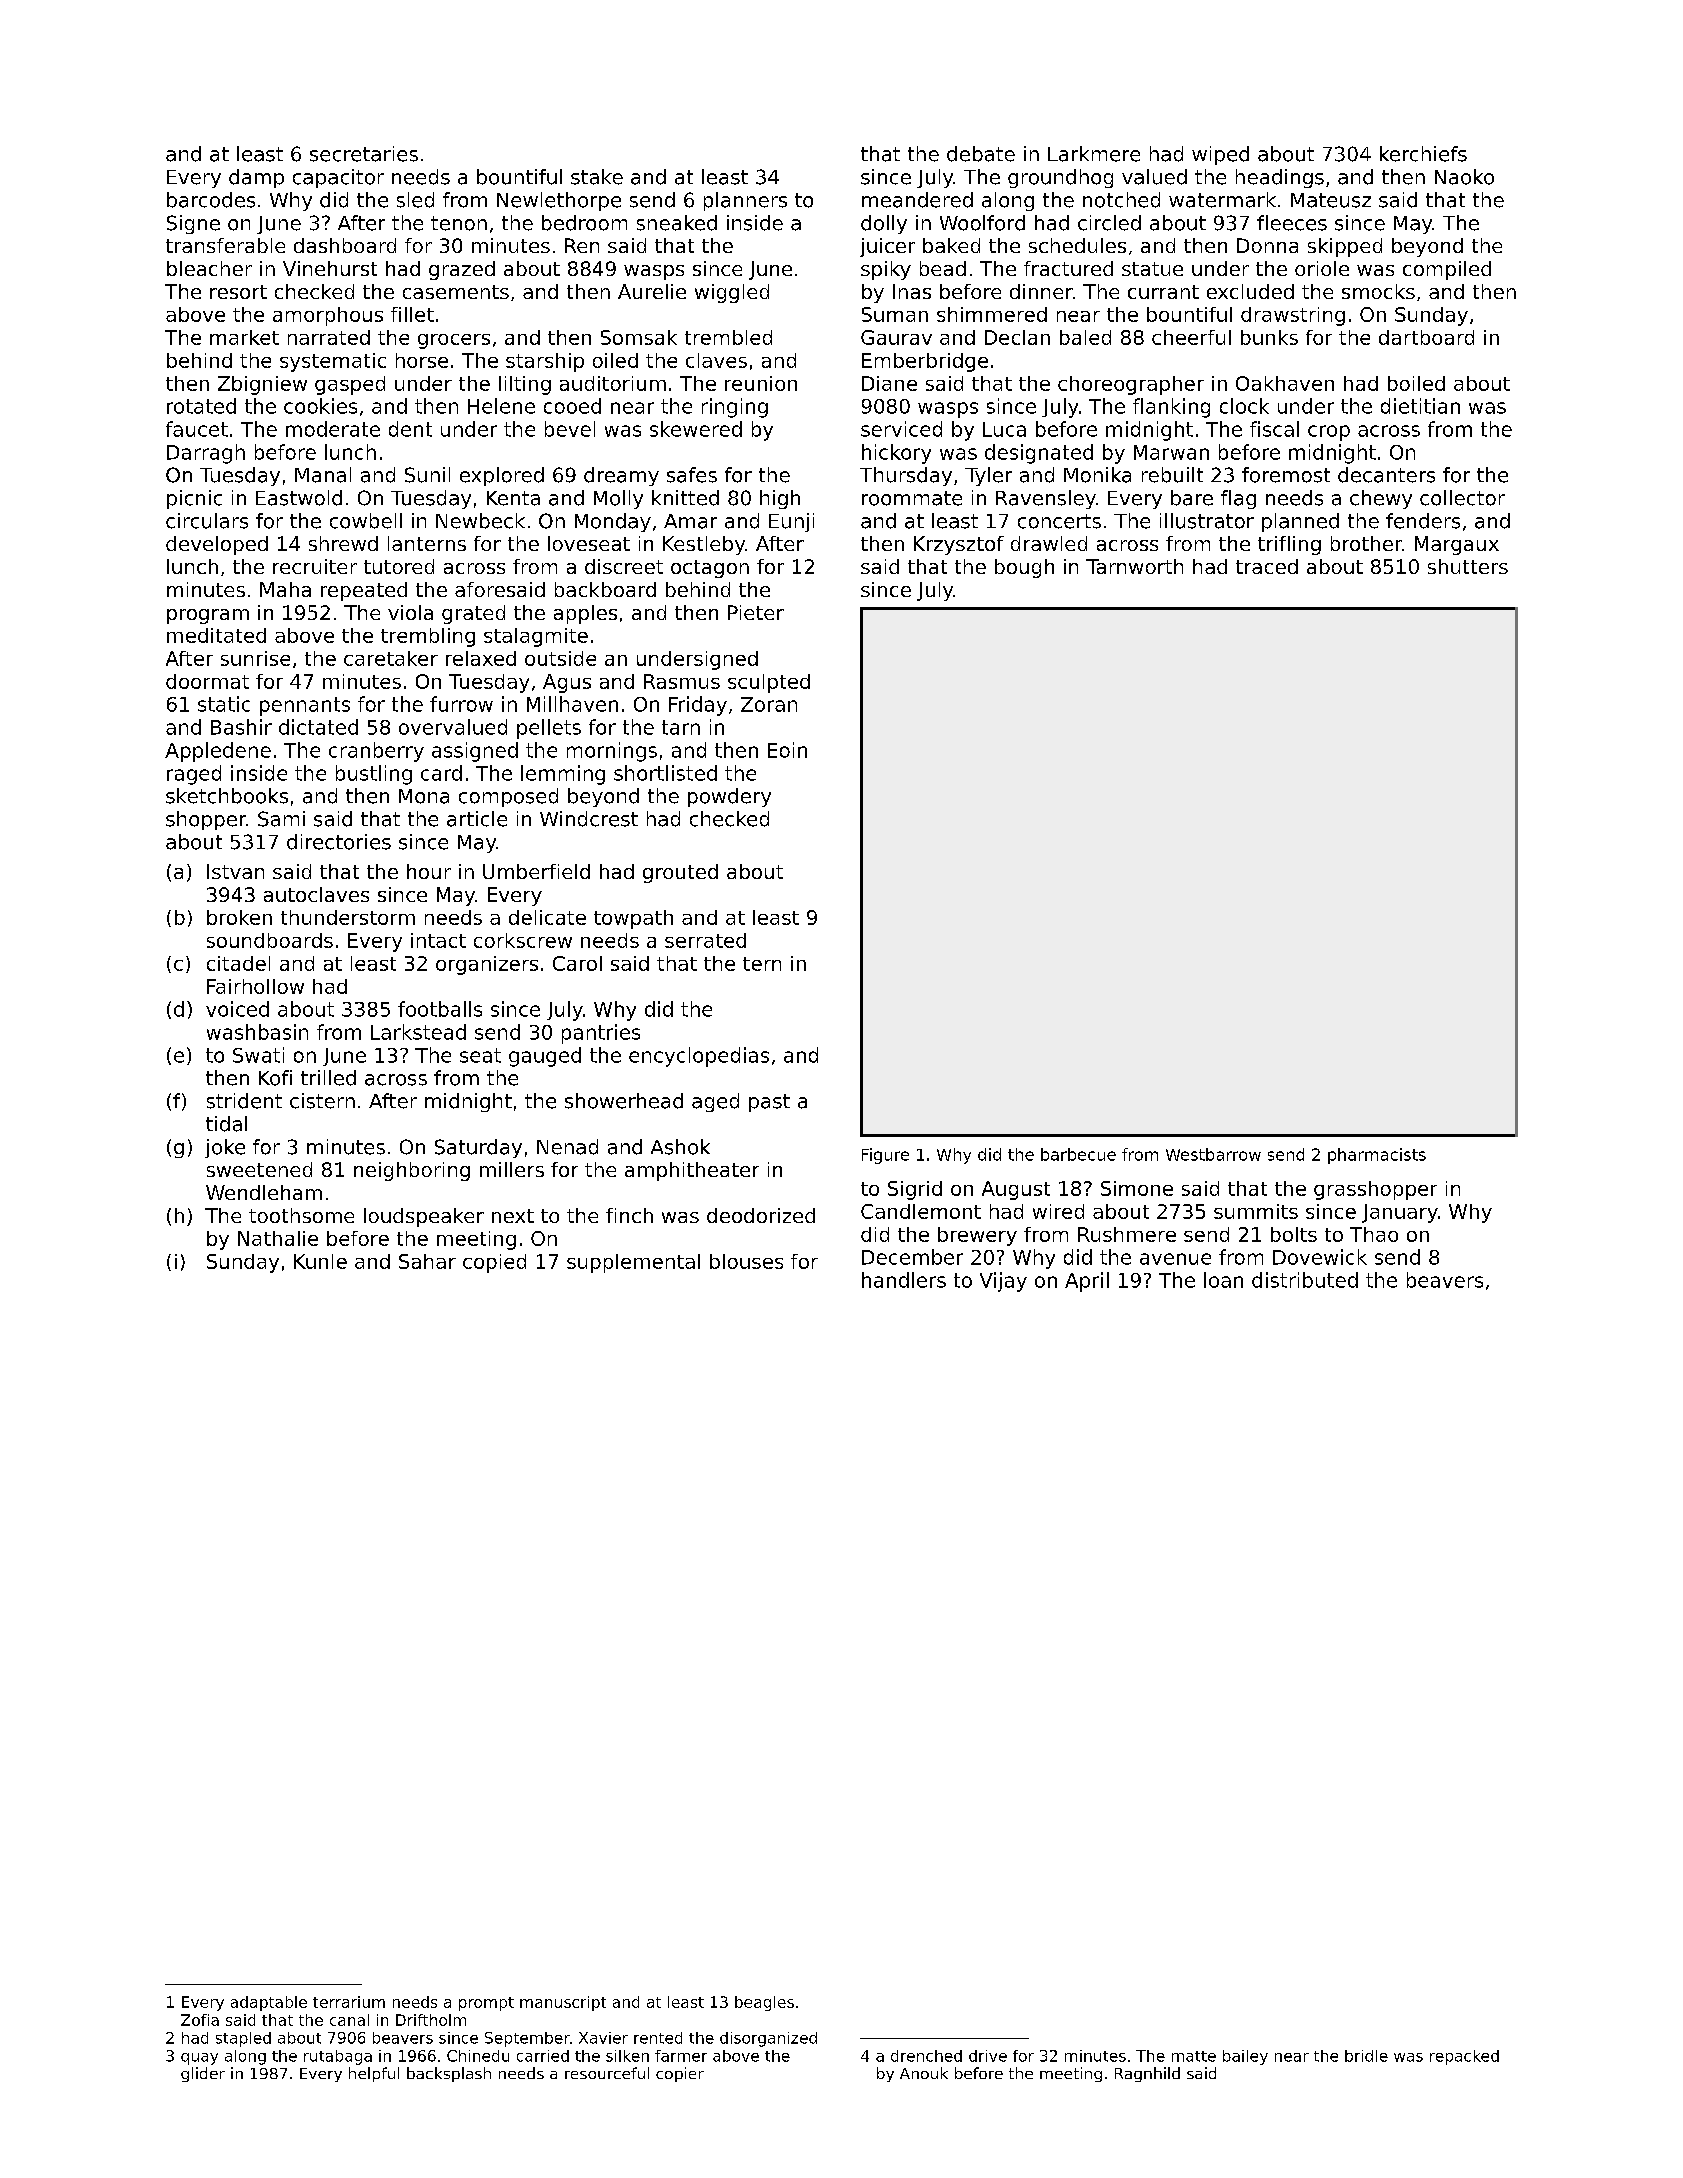  I want to click on Sahar, so click(427, 1261).
